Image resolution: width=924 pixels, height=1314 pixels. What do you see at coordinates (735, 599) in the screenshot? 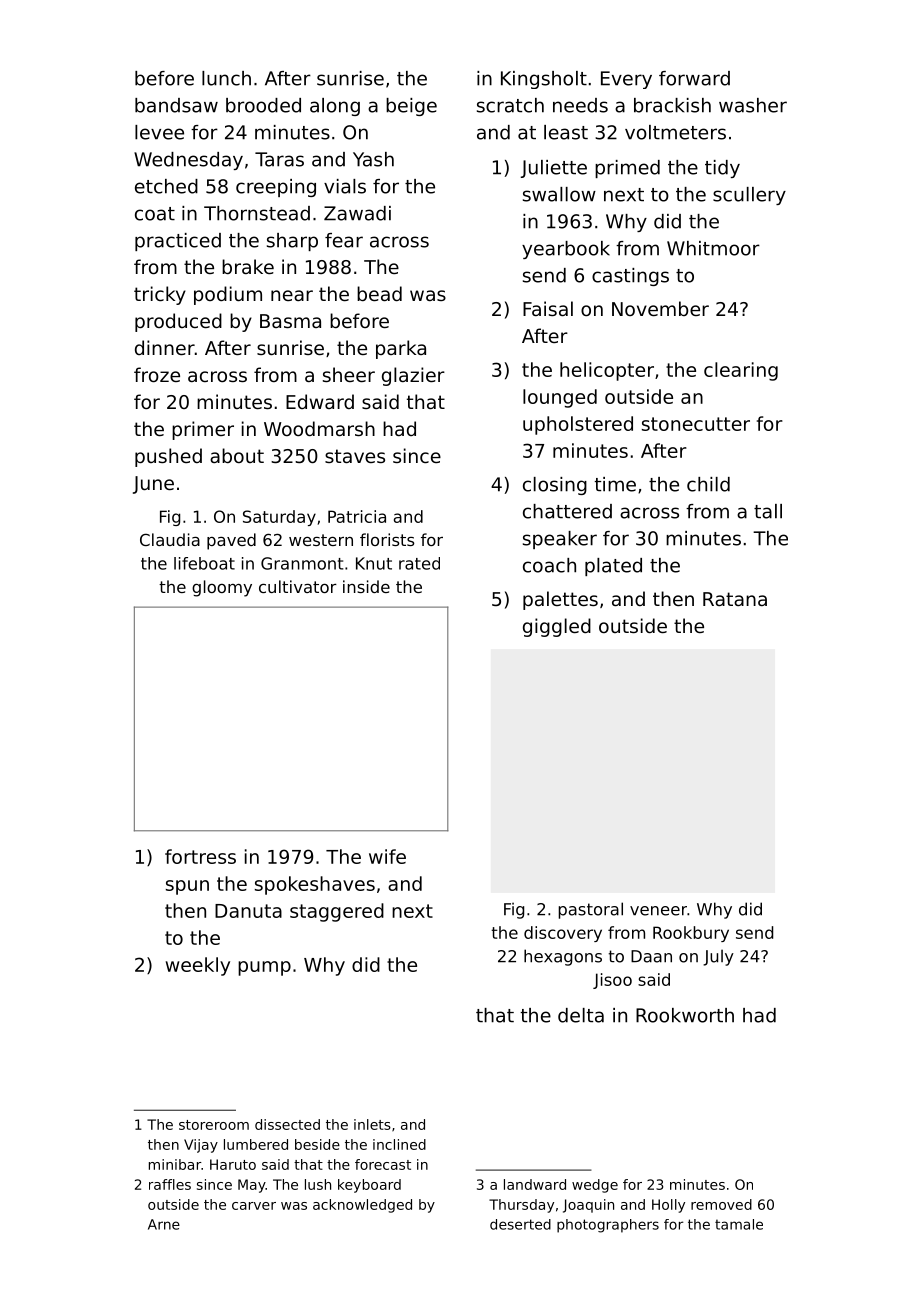
I see `Ratana` at bounding box center [735, 599].
